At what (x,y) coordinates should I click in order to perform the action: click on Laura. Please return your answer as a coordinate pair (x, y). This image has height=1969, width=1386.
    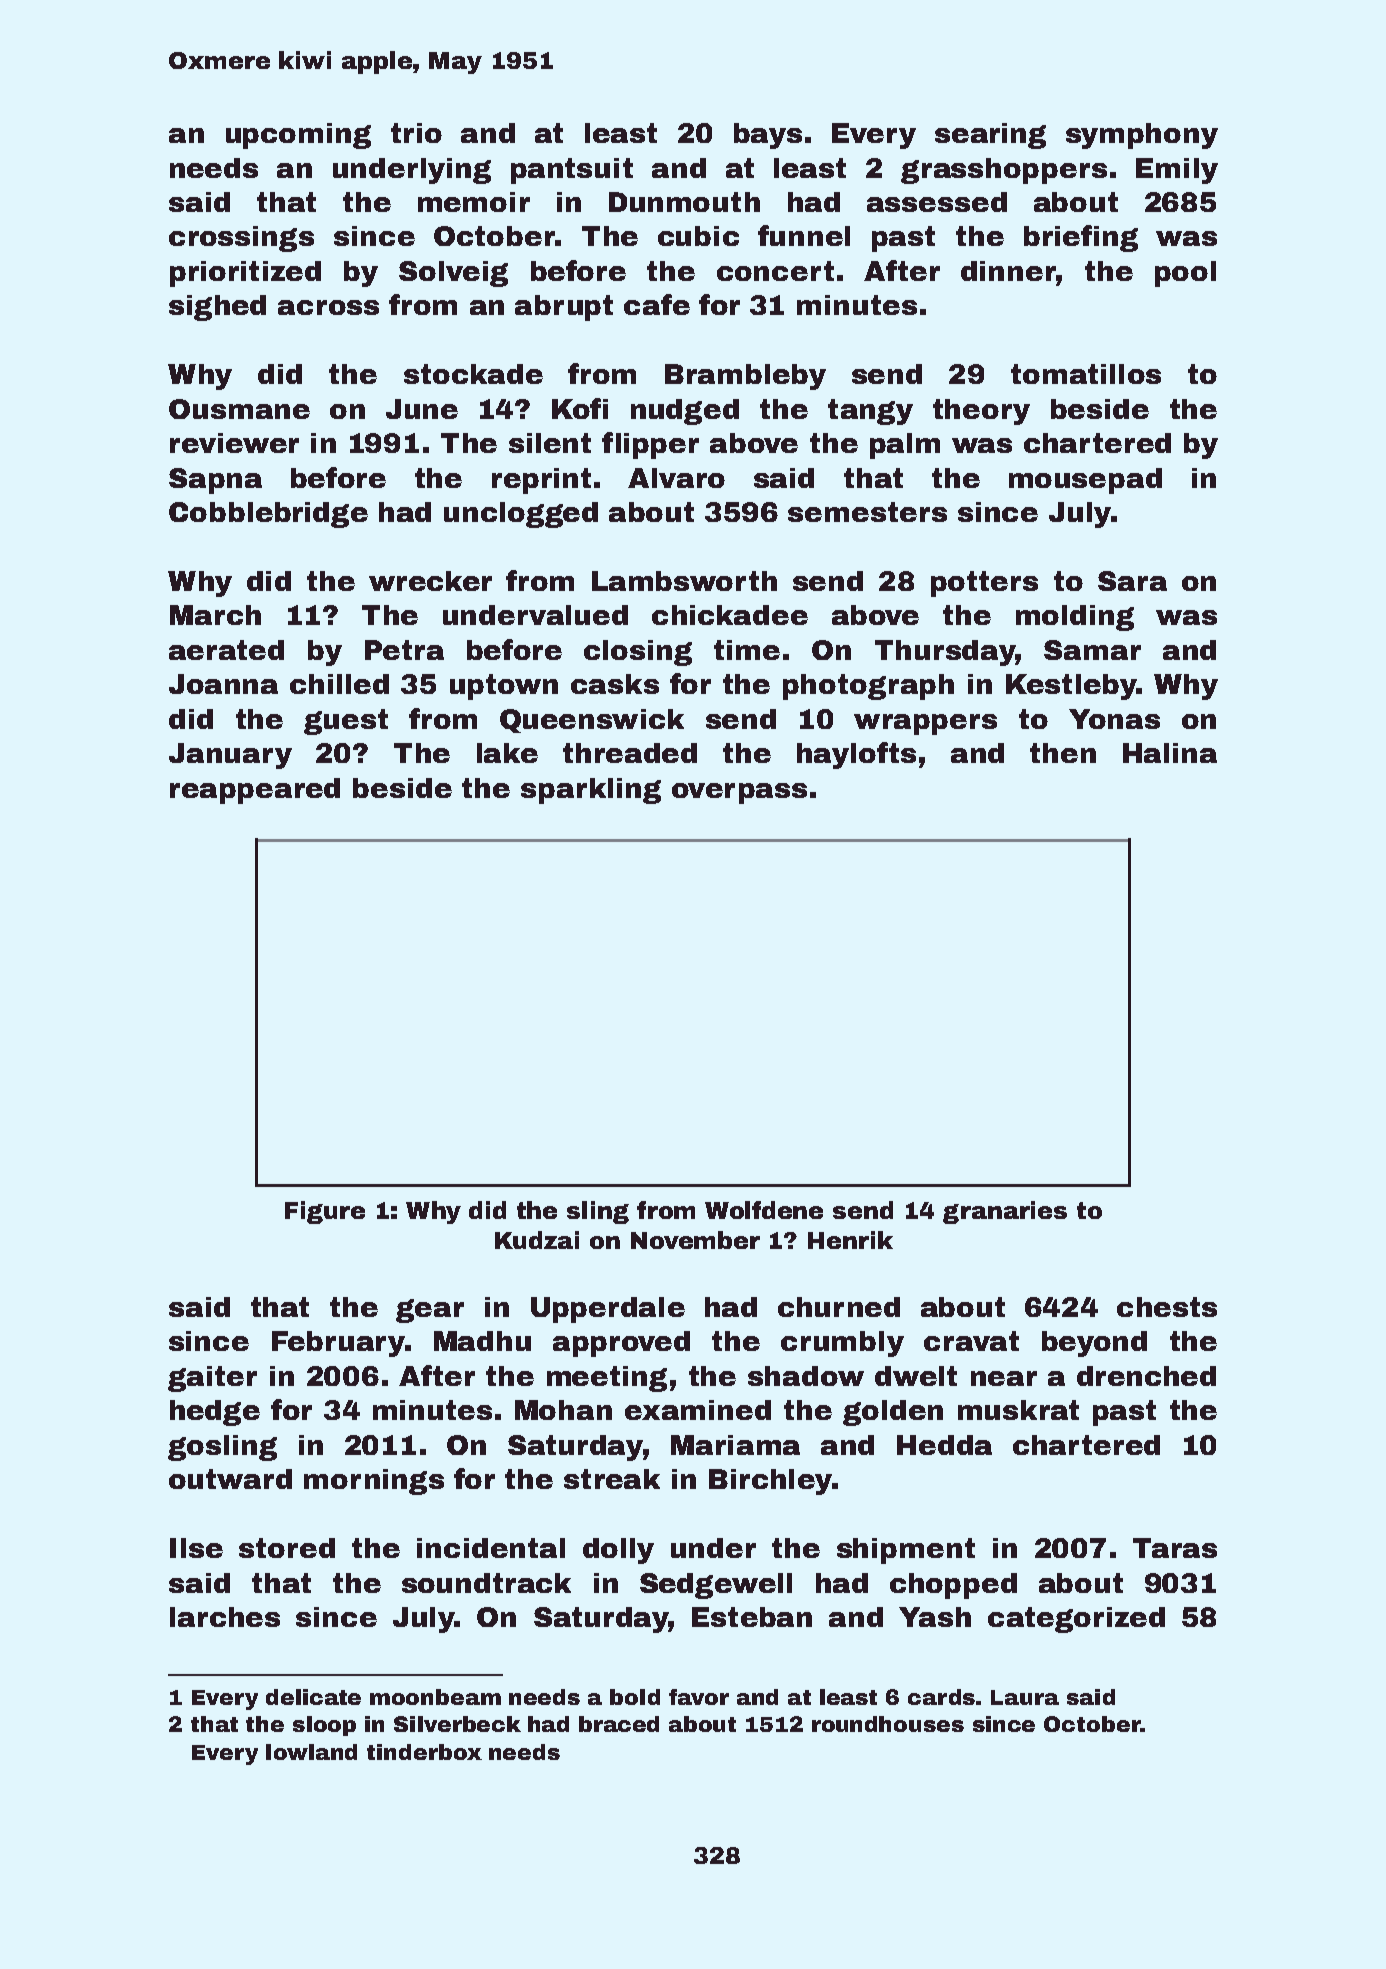
    Looking at the image, I should click on (1025, 1697).
